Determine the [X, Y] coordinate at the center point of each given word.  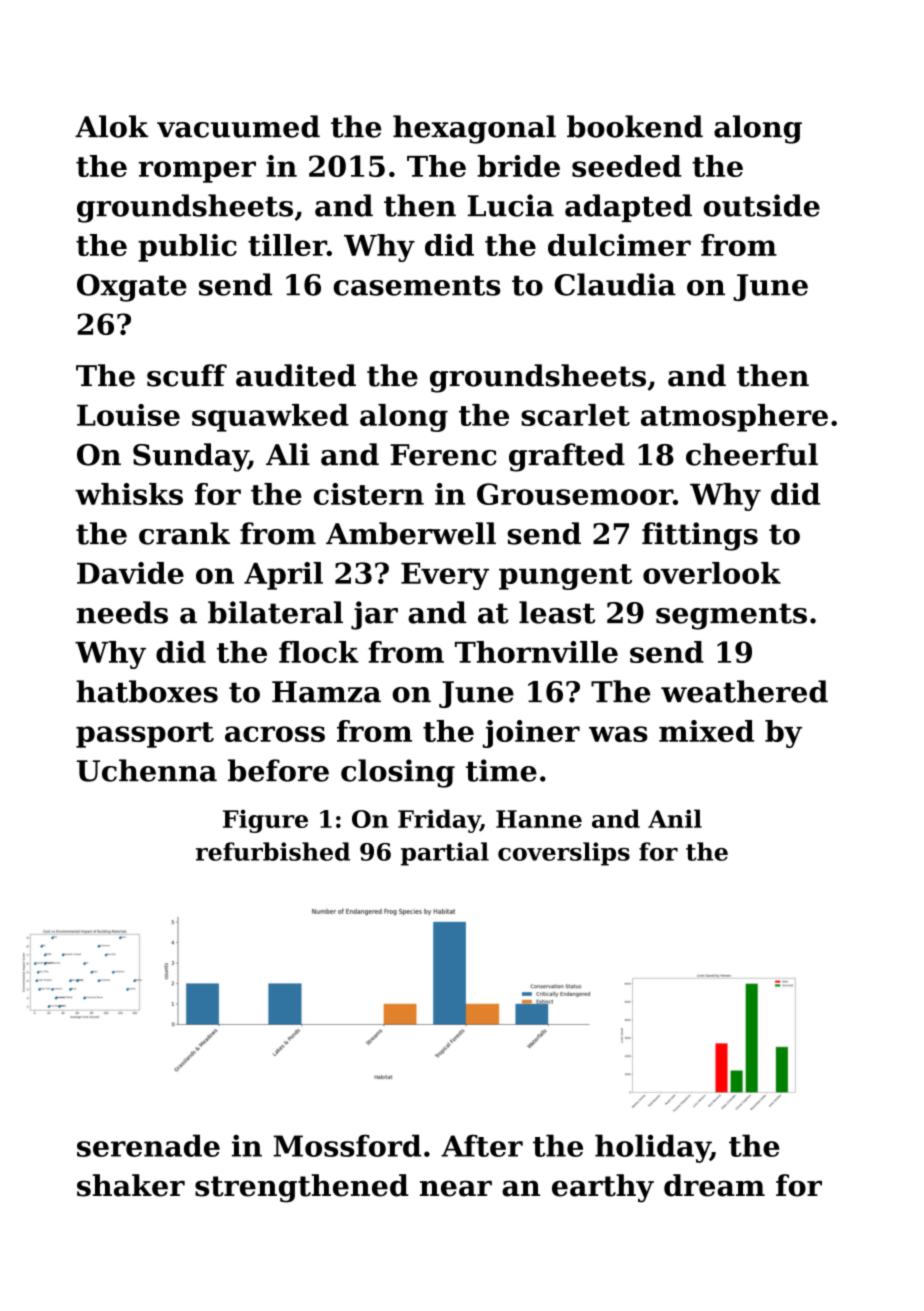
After [482, 1145]
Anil [675, 818]
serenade [148, 1145]
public [187, 248]
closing [398, 773]
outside [762, 205]
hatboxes [147, 691]
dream [714, 1185]
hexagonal [474, 129]
